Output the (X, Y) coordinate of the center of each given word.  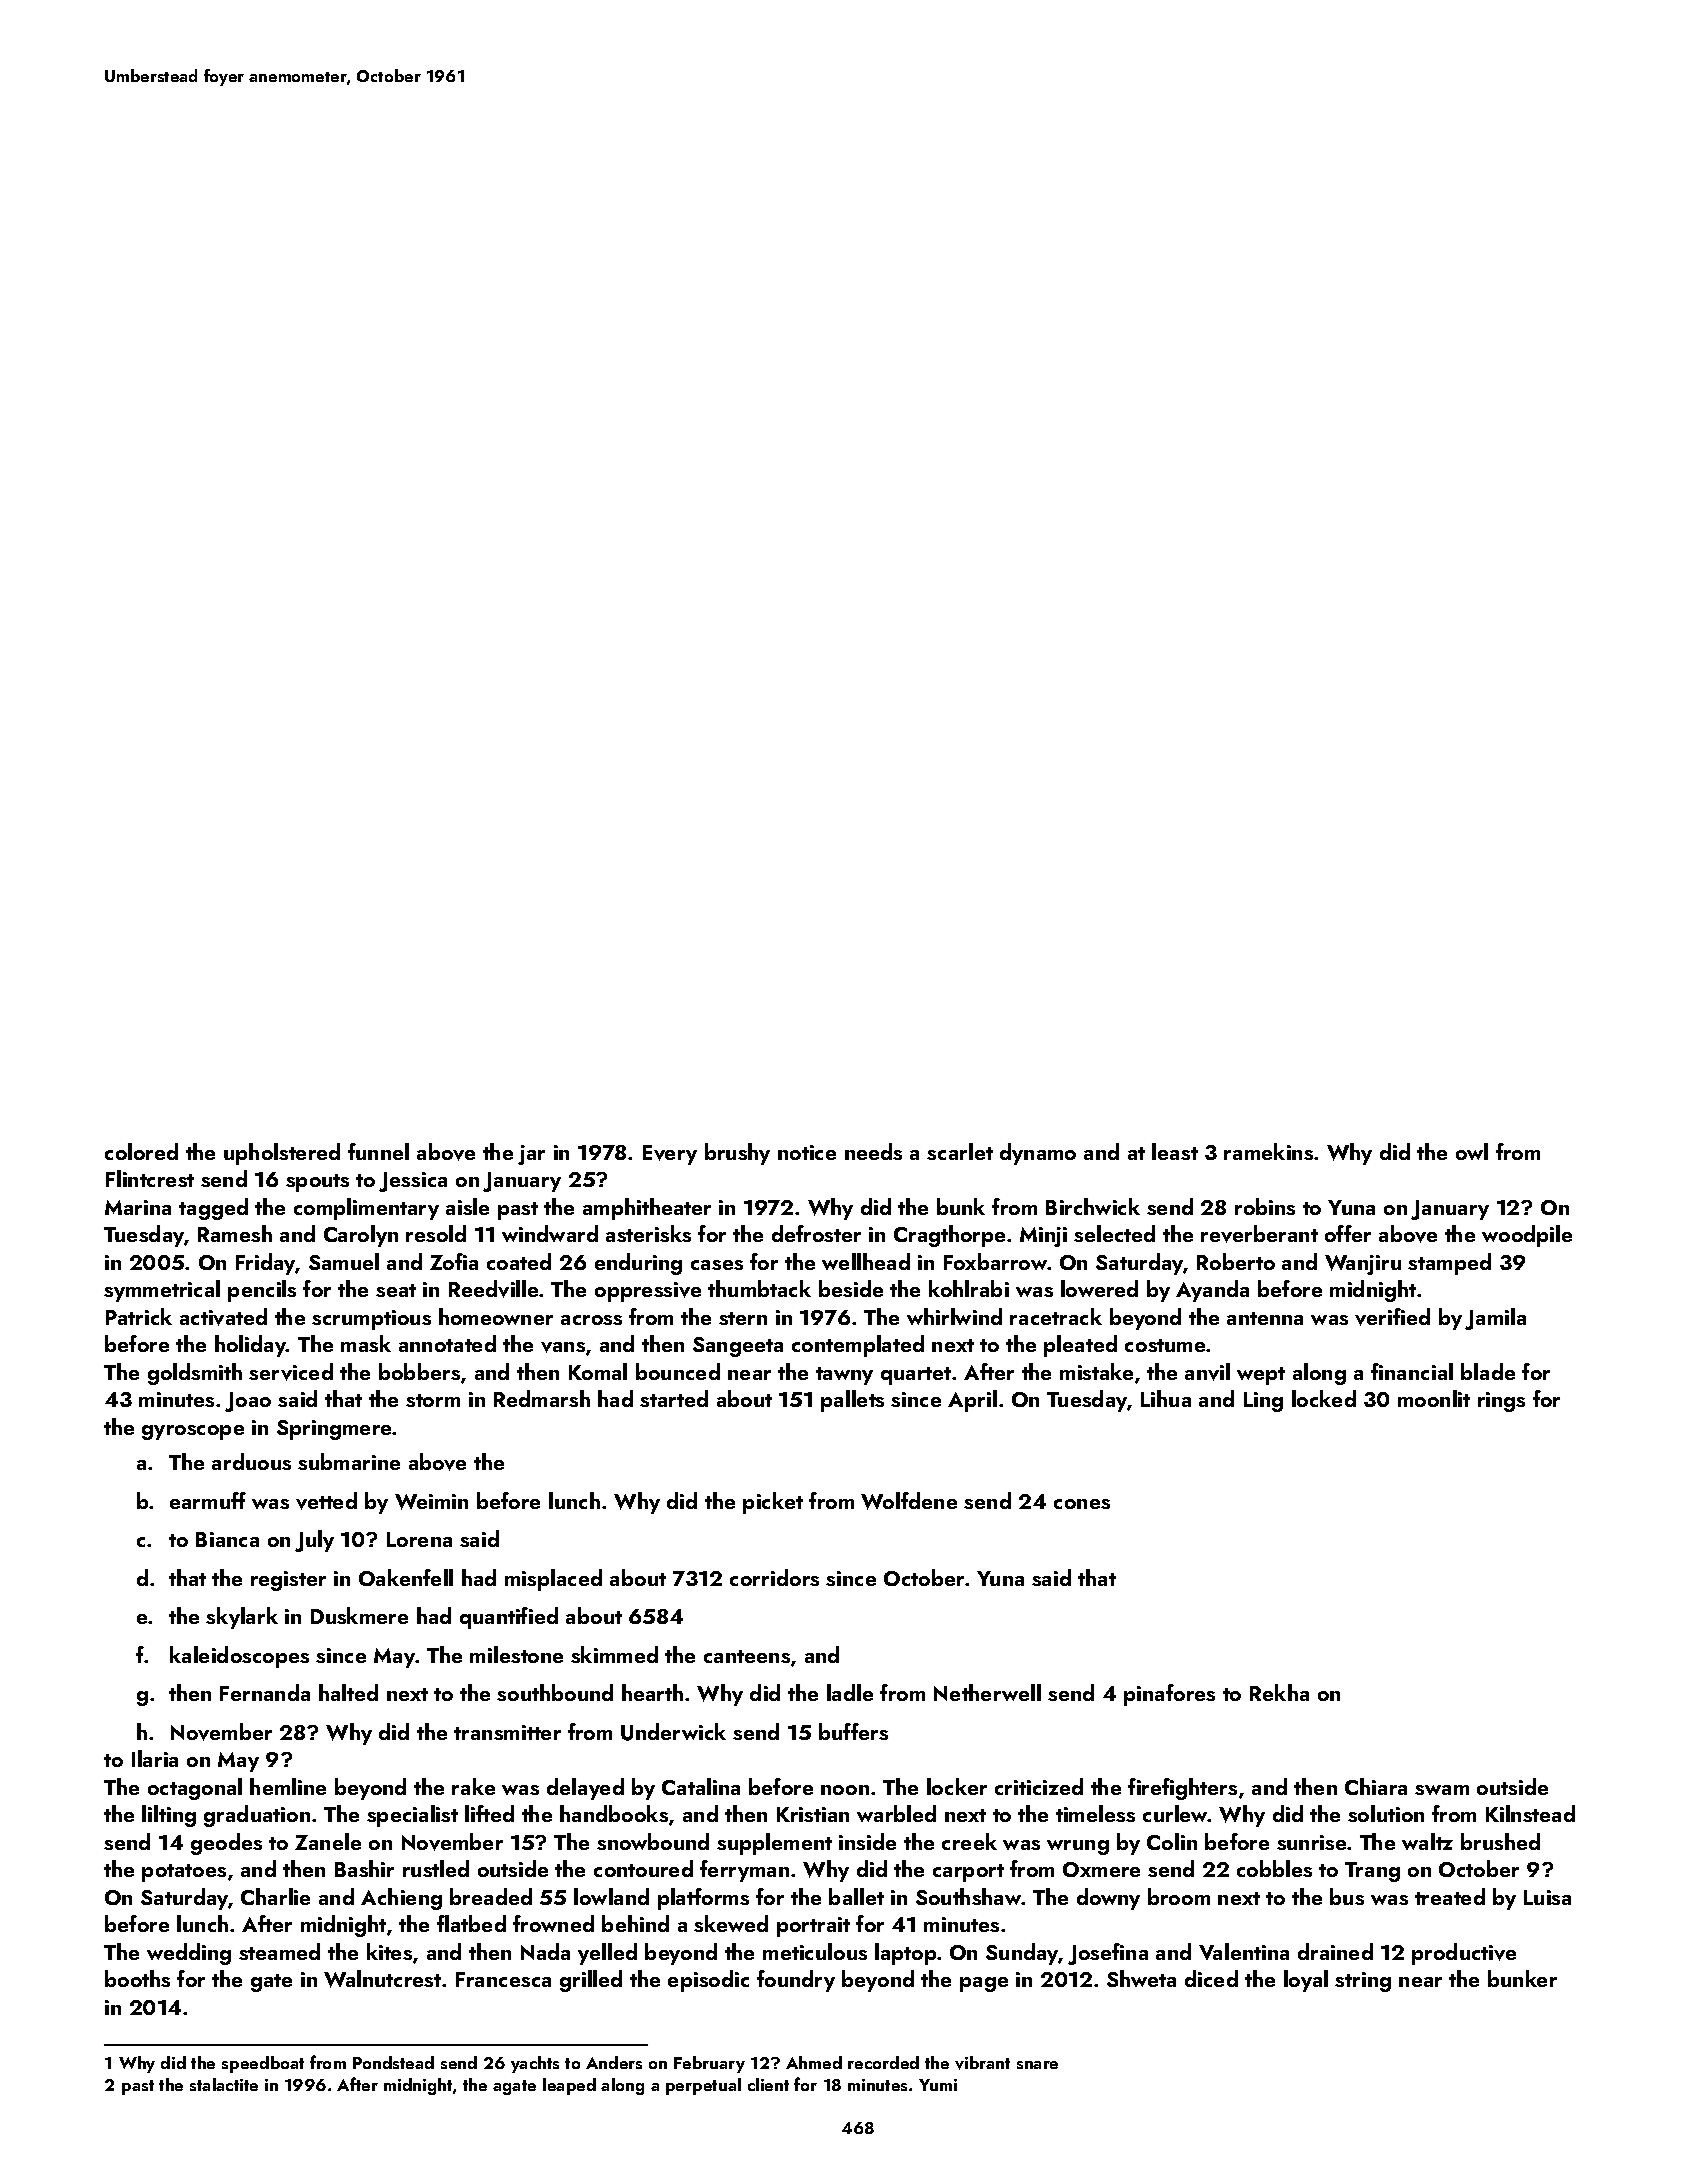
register (288, 1581)
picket (773, 1503)
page (984, 1984)
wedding (189, 1954)
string (1363, 1982)
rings (1501, 1402)
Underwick (673, 1732)
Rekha (1279, 1692)
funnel (378, 1151)
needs (873, 1151)
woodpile (1527, 1236)
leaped (569, 2086)
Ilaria (155, 1758)
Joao (248, 1402)
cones (1082, 1504)
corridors (774, 1577)
